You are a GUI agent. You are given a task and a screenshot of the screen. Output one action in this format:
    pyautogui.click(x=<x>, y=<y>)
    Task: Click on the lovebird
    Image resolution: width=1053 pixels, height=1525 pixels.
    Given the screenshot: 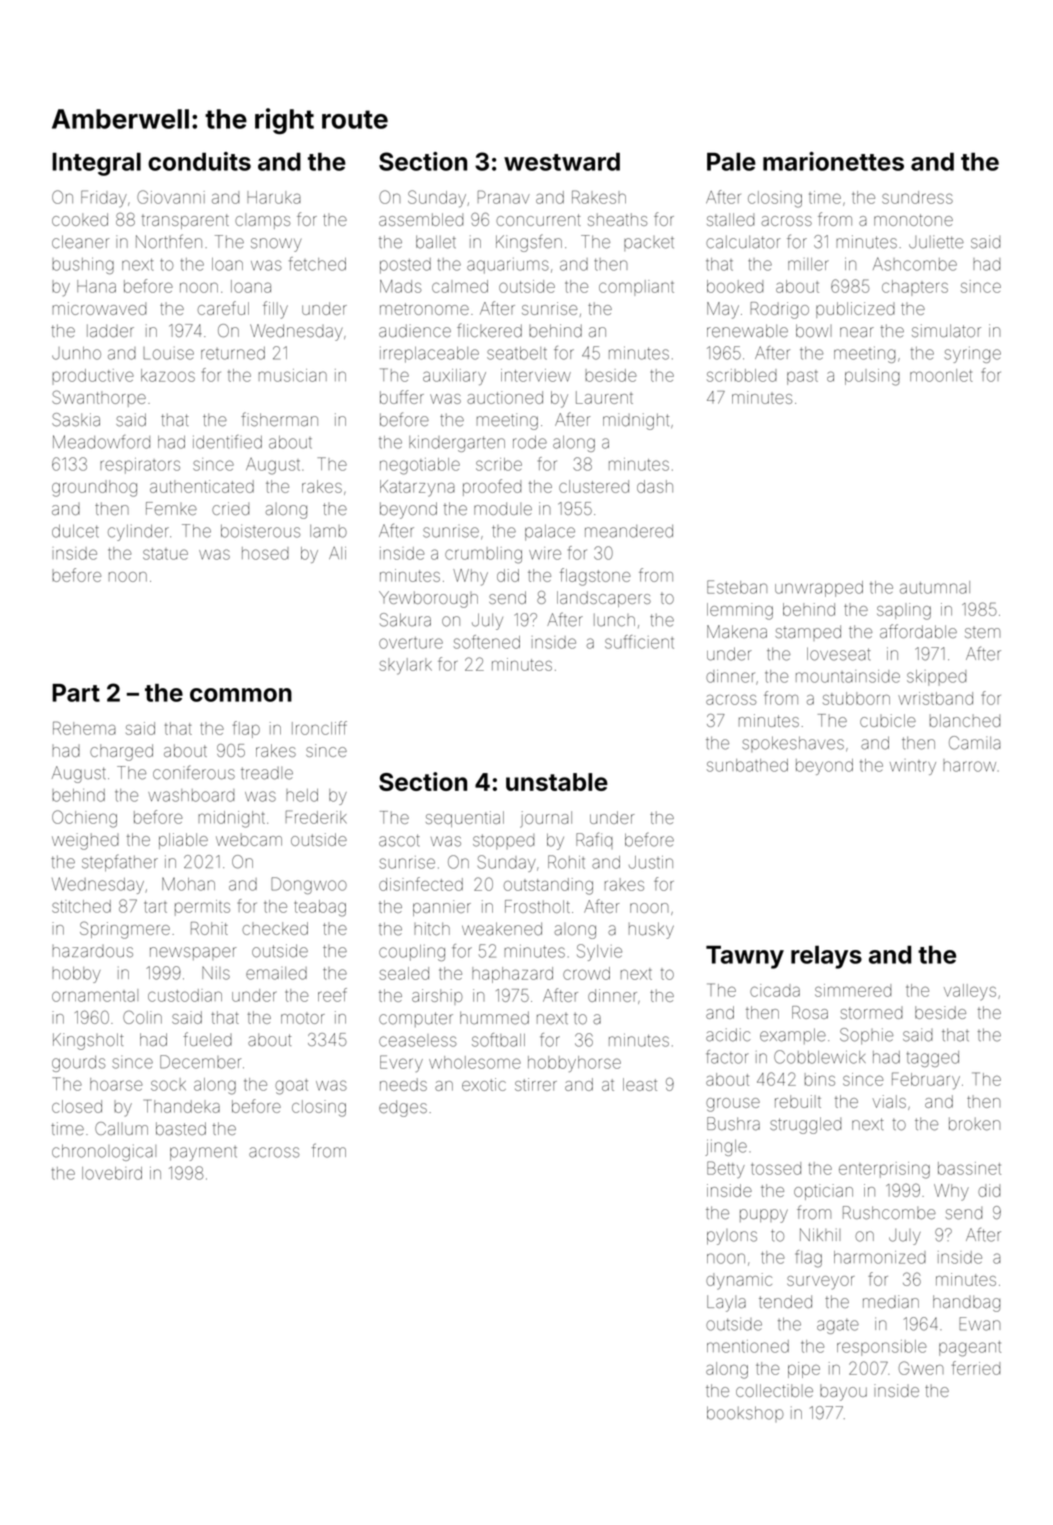 What is the action you would take?
    pyautogui.click(x=112, y=1173)
